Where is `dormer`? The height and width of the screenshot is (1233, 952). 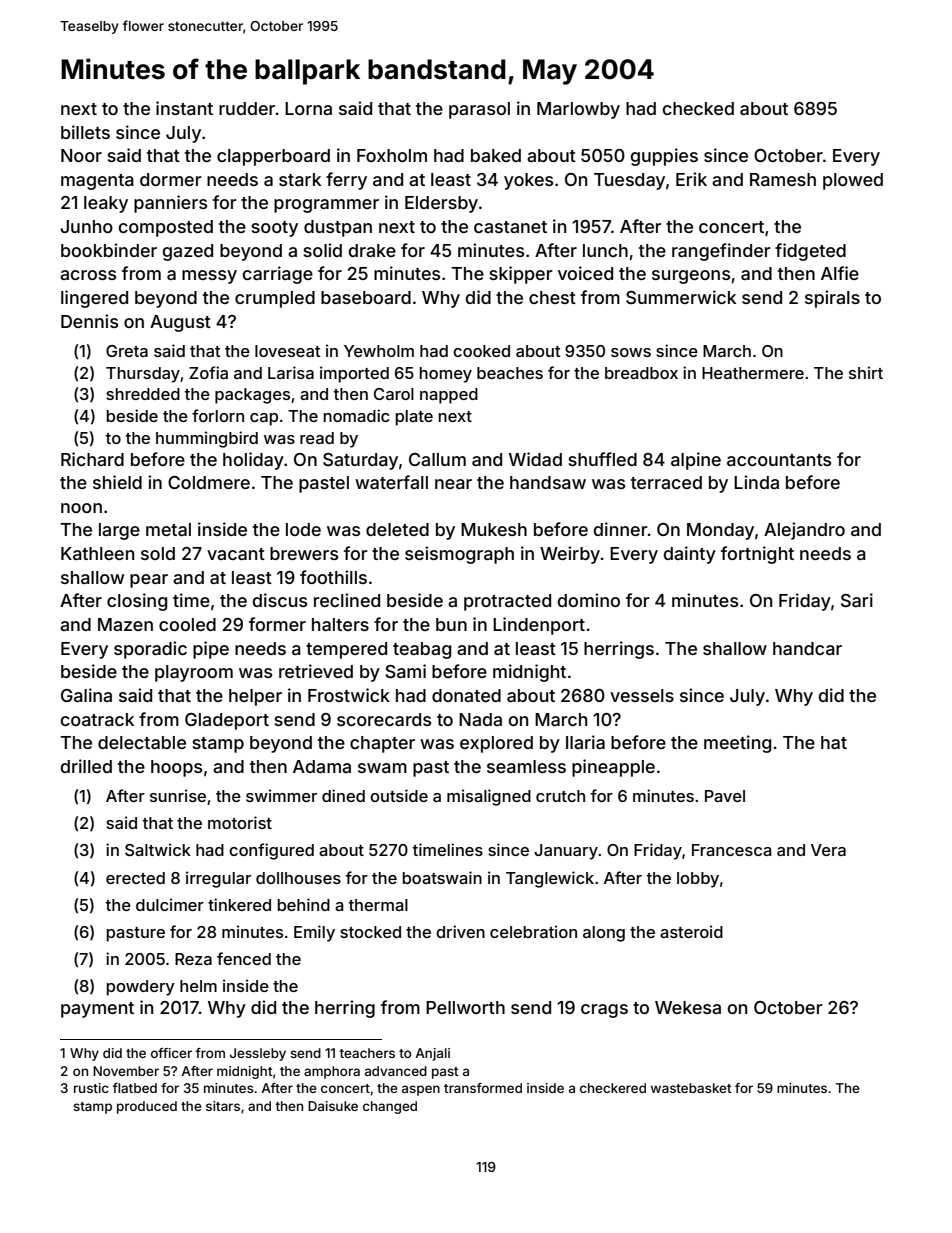
dormer is located at coordinates (171, 179).
